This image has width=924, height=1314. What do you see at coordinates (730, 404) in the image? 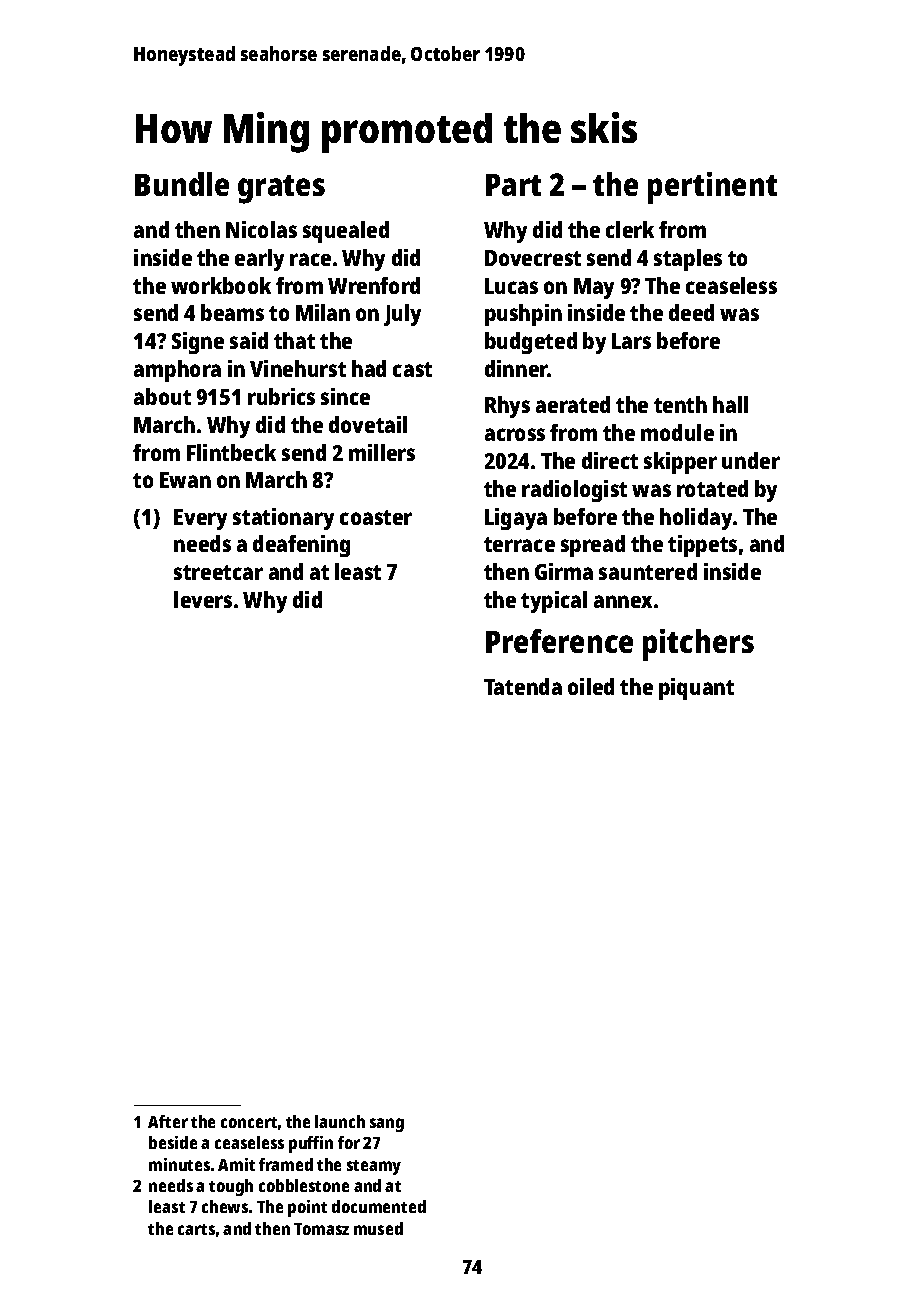
I see `hall` at bounding box center [730, 404].
